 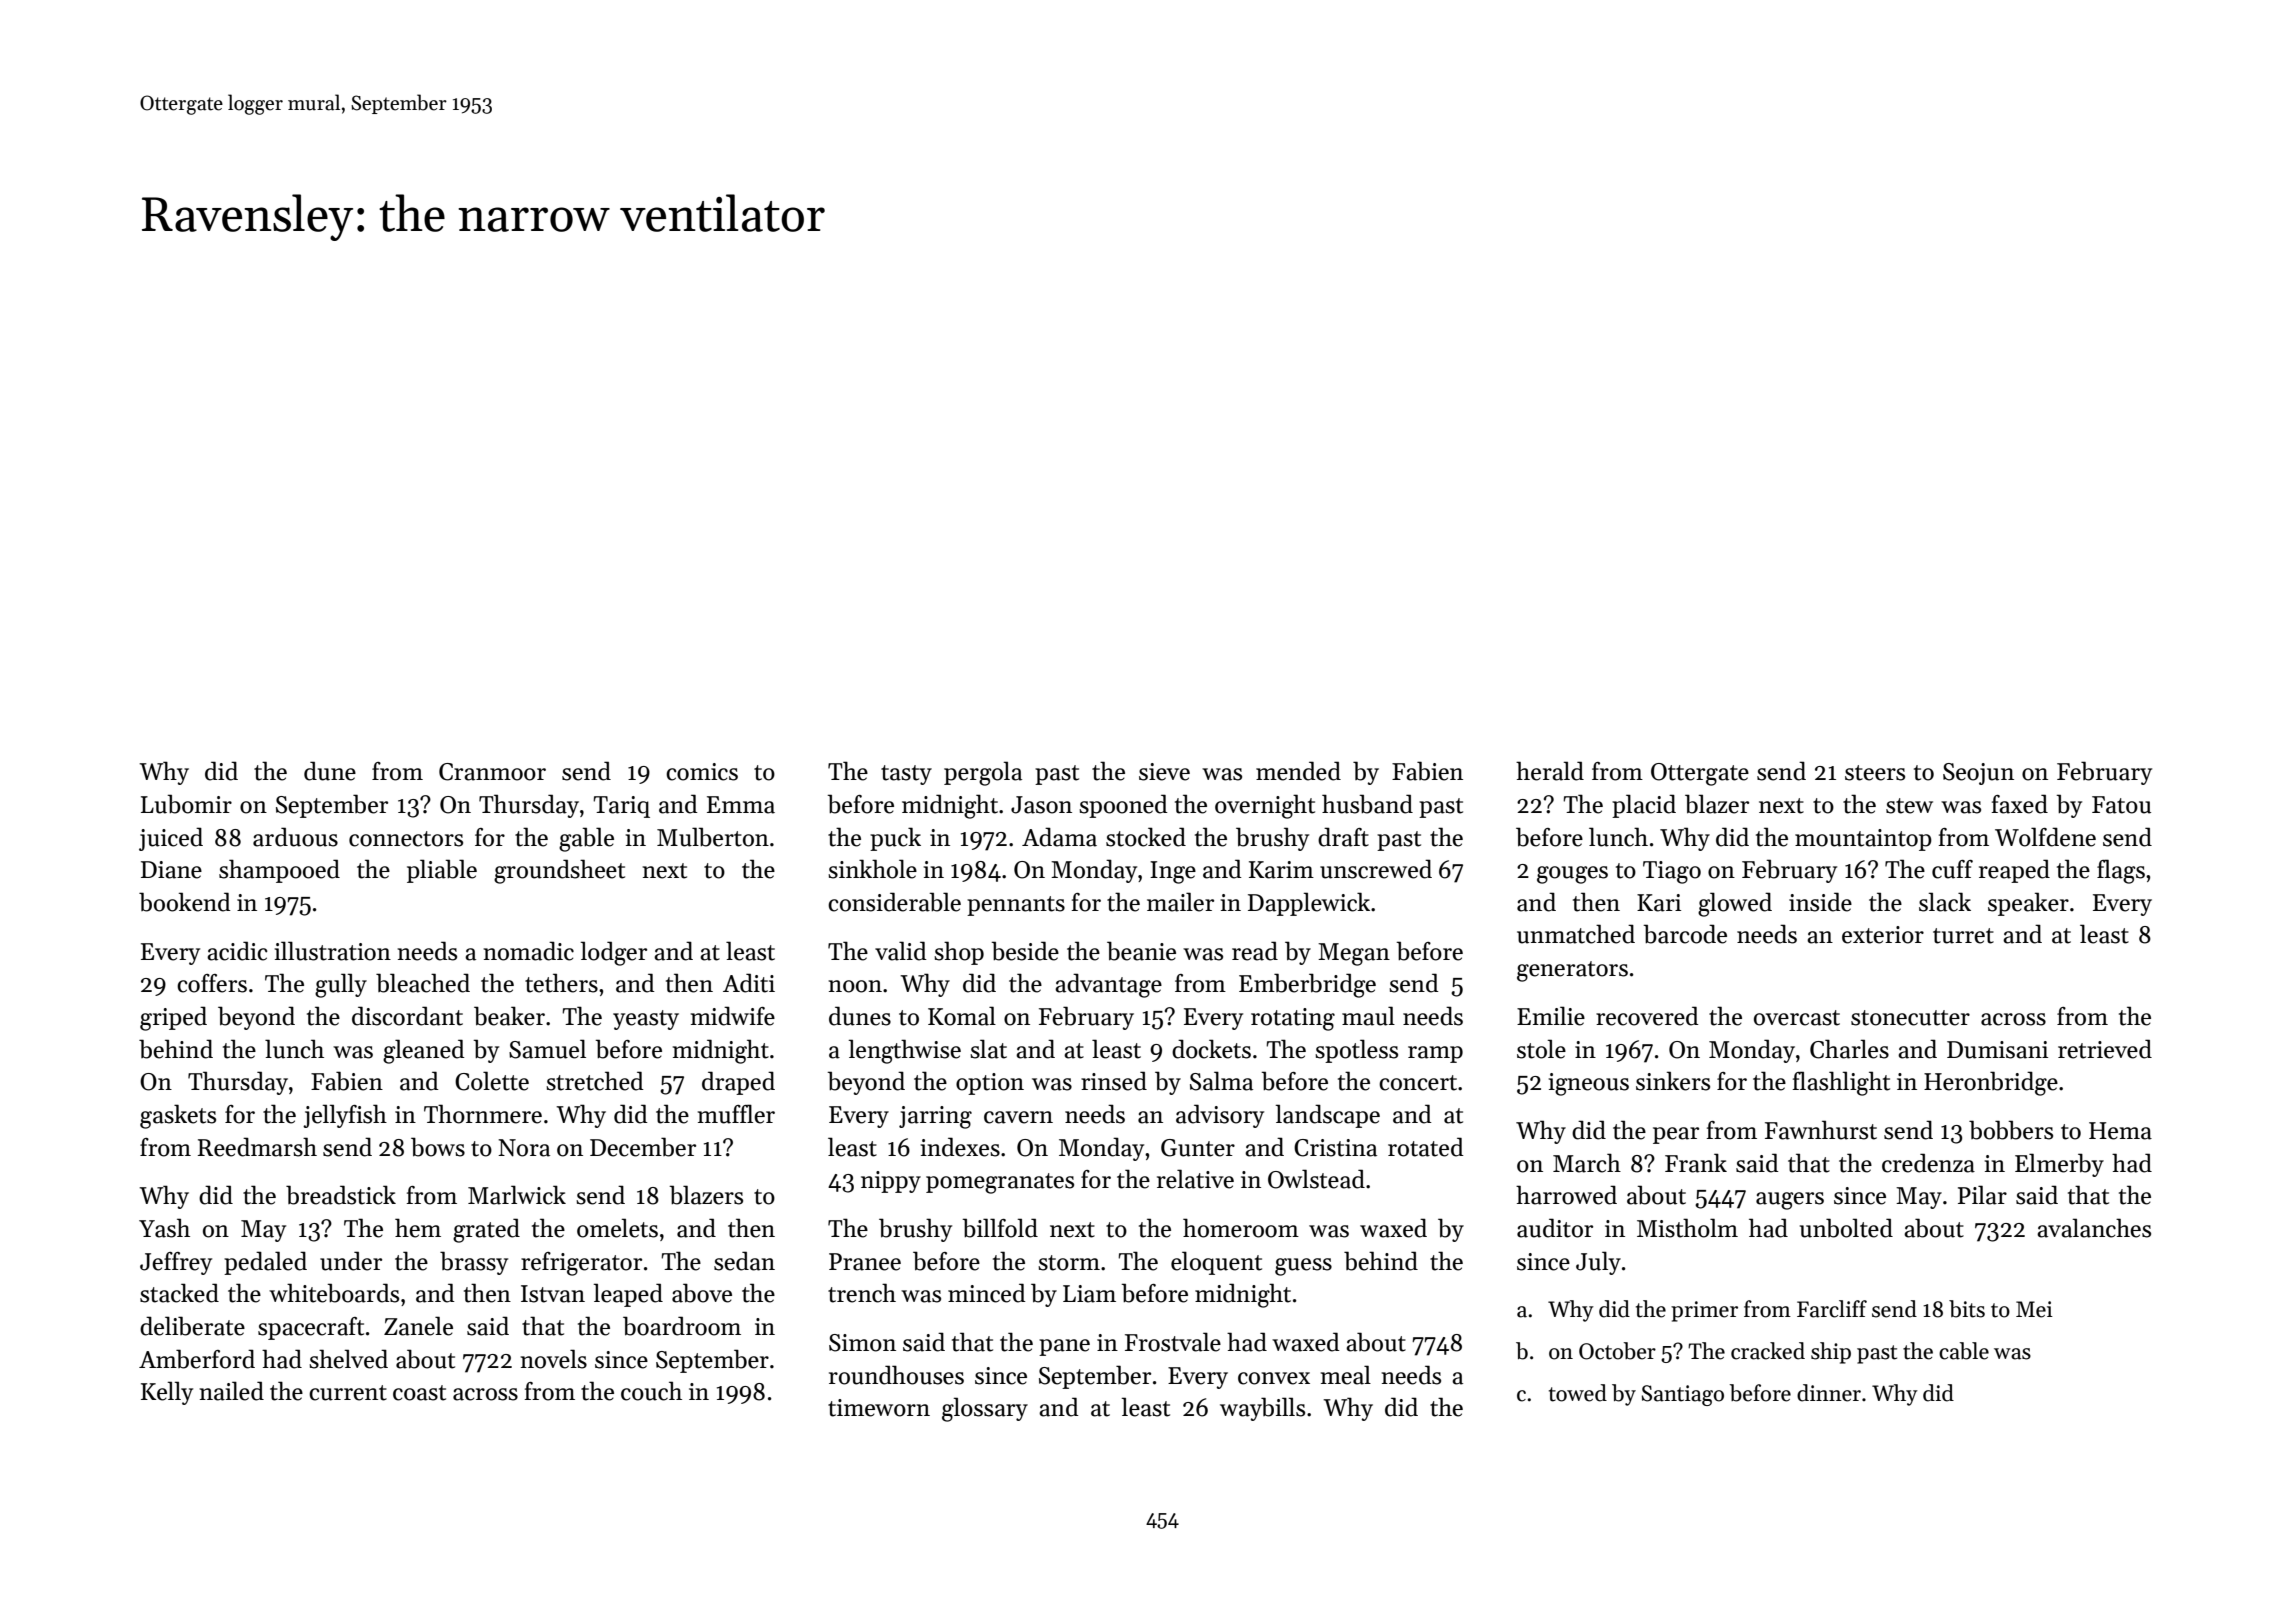 What do you see at coordinates (232, 1391) in the page?
I see `nailed` at bounding box center [232, 1391].
